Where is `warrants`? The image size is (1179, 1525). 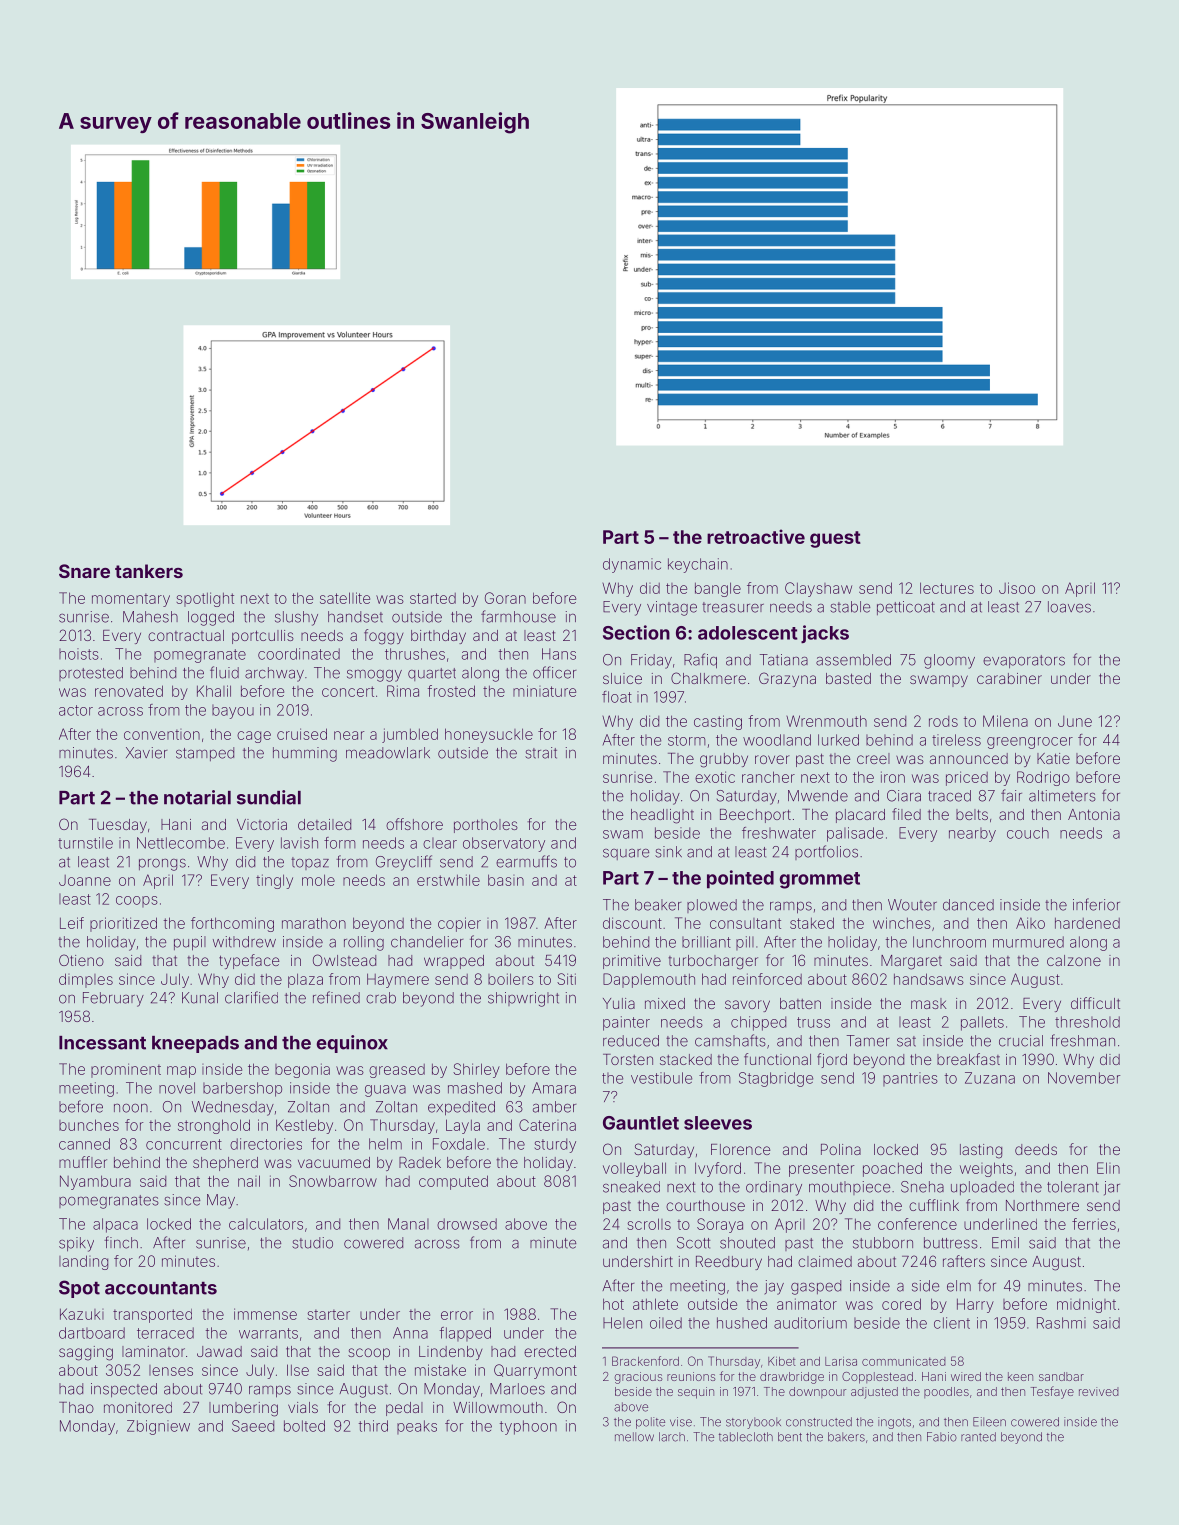 warrants is located at coordinates (268, 1333).
